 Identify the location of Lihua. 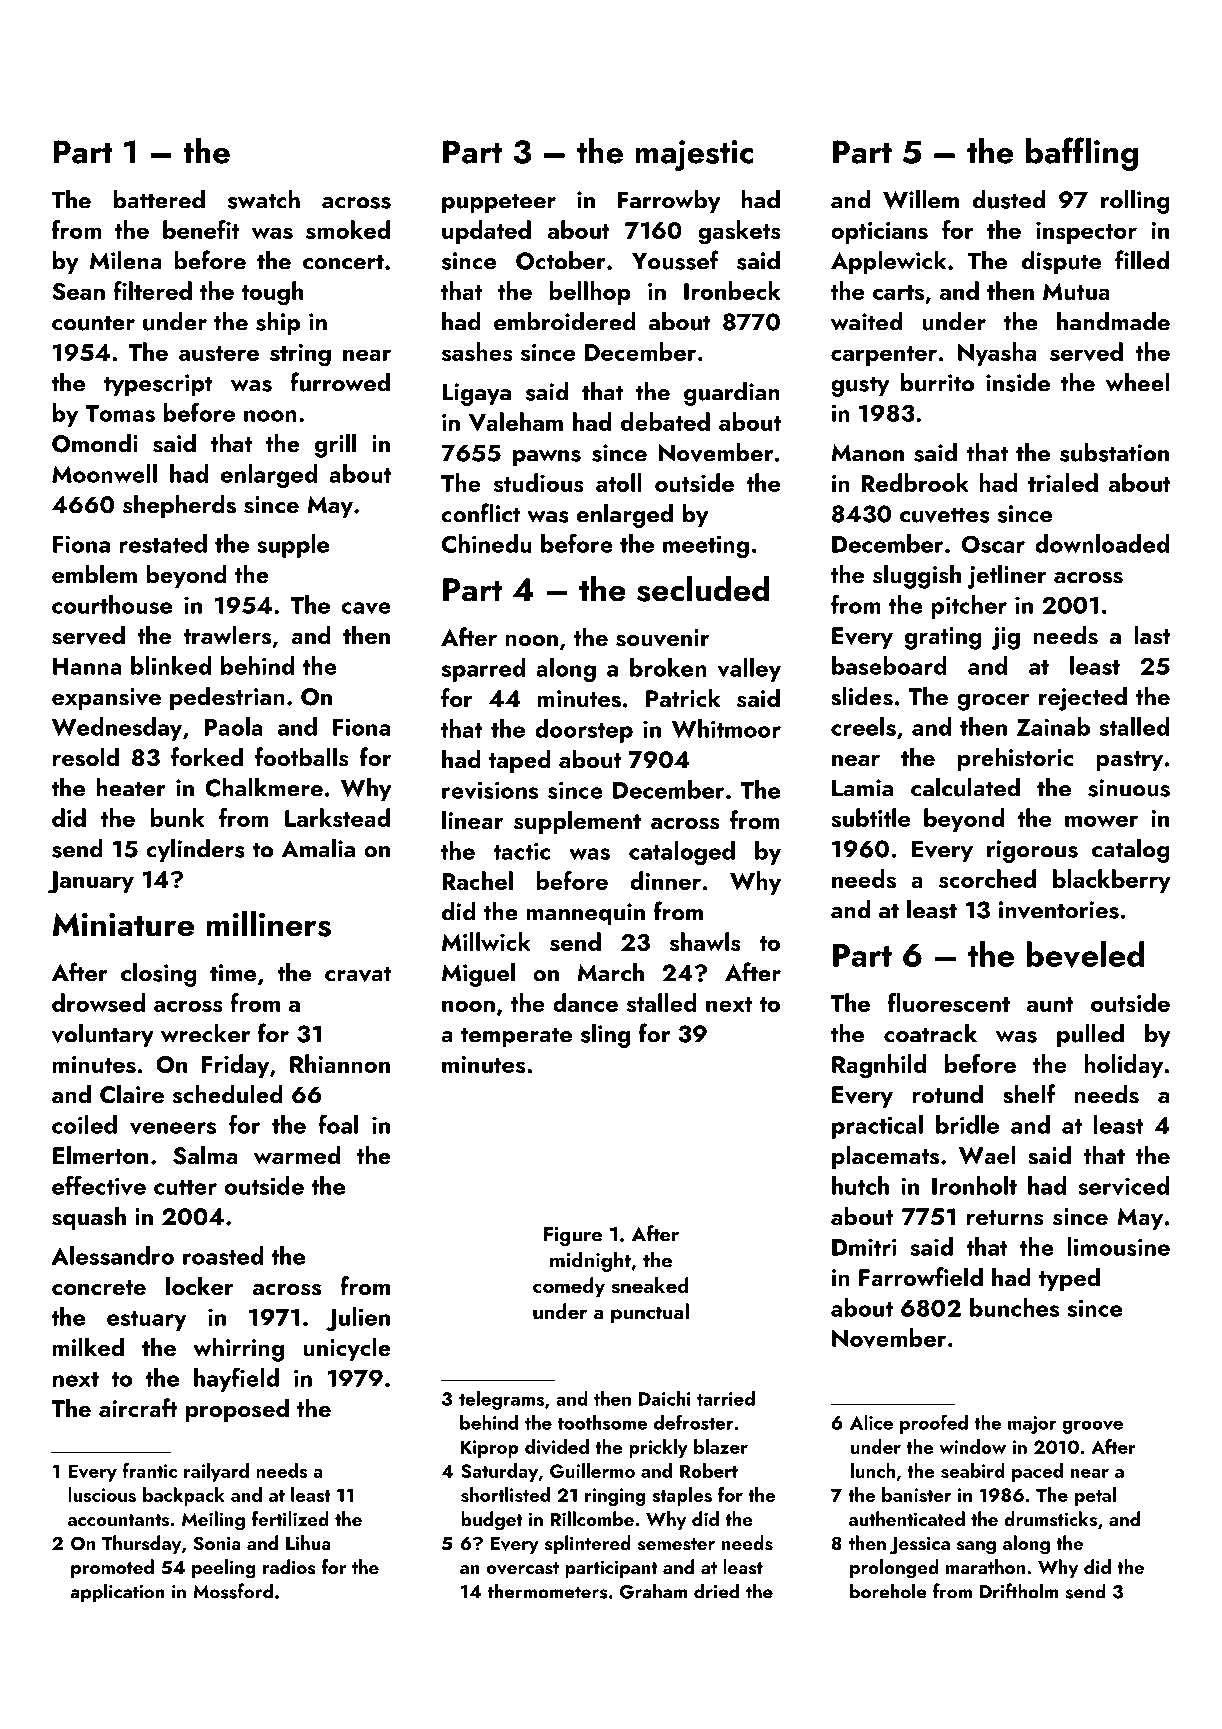
(308, 1542).
